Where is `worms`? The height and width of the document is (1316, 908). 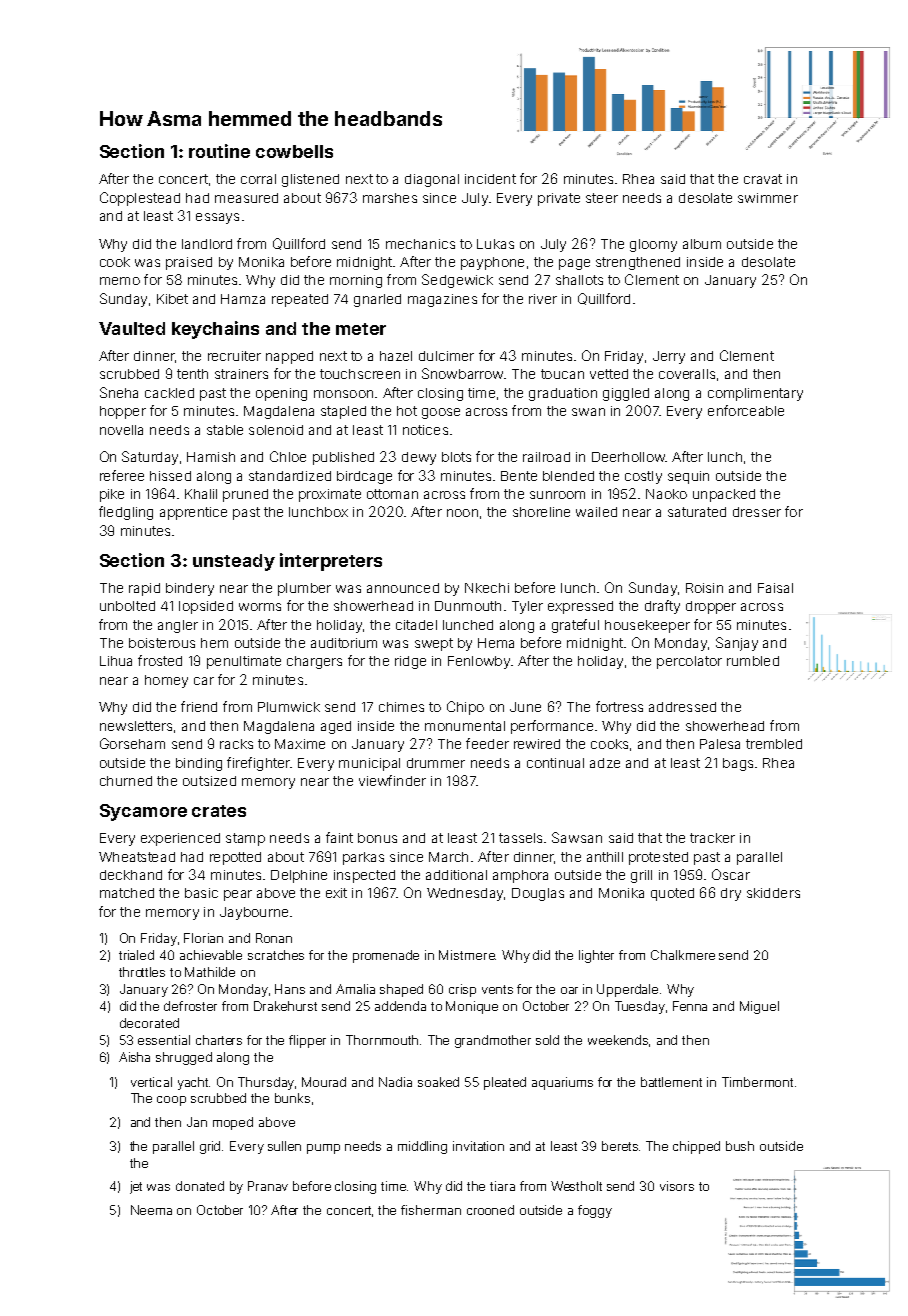 worms is located at coordinates (260, 607).
